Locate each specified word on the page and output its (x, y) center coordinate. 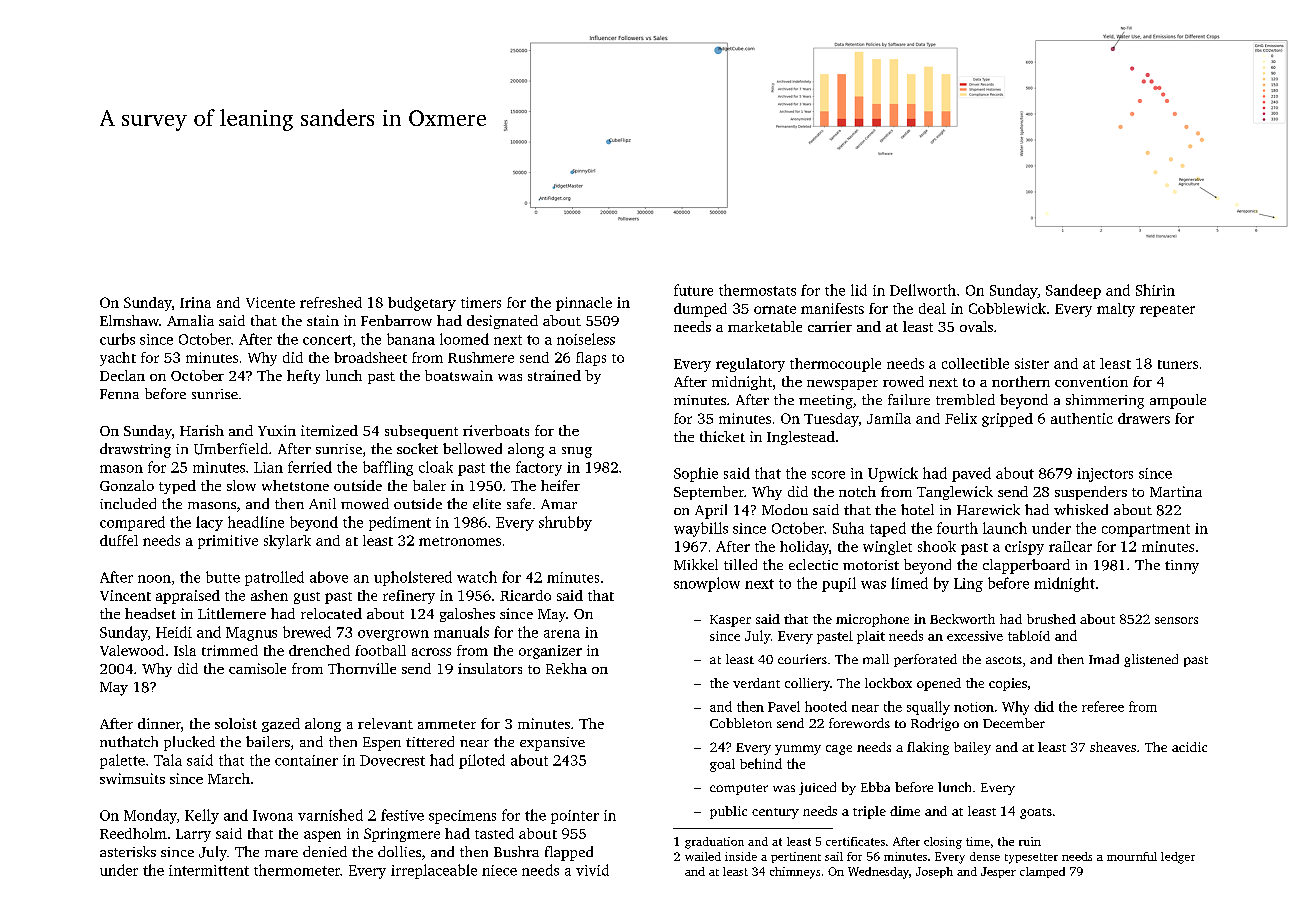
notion (974, 707)
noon (154, 579)
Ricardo (525, 595)
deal (932, 308)
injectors (1105, 475)
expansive (552, 744)
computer (739, 789)
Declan (122, 375)
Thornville (362, 668)
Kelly (202, 816)
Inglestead (801, 438)
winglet (887, 548)
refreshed (331, 302)
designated (502, 322)
